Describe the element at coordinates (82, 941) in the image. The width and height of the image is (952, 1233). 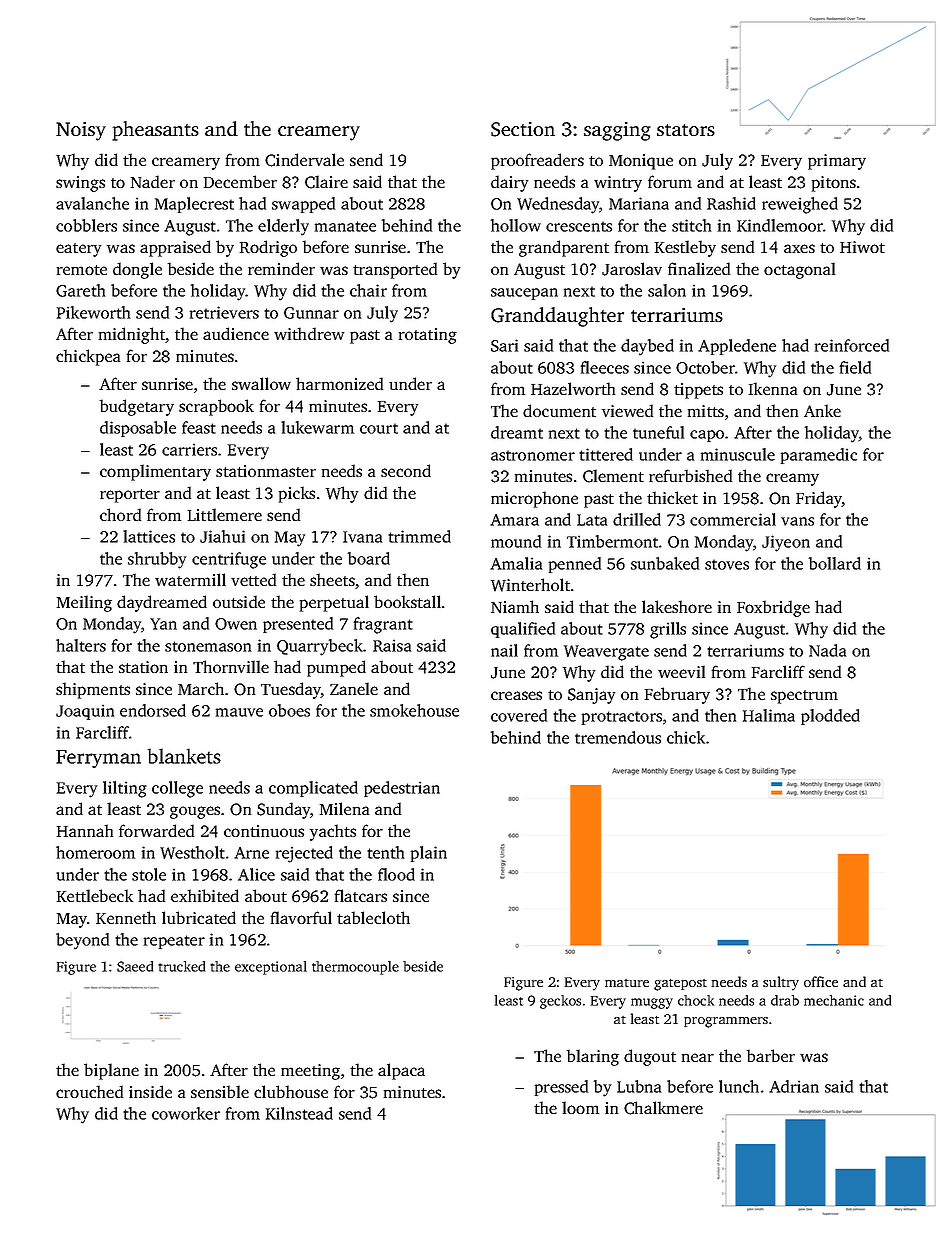
I see `beyond` at that location.
